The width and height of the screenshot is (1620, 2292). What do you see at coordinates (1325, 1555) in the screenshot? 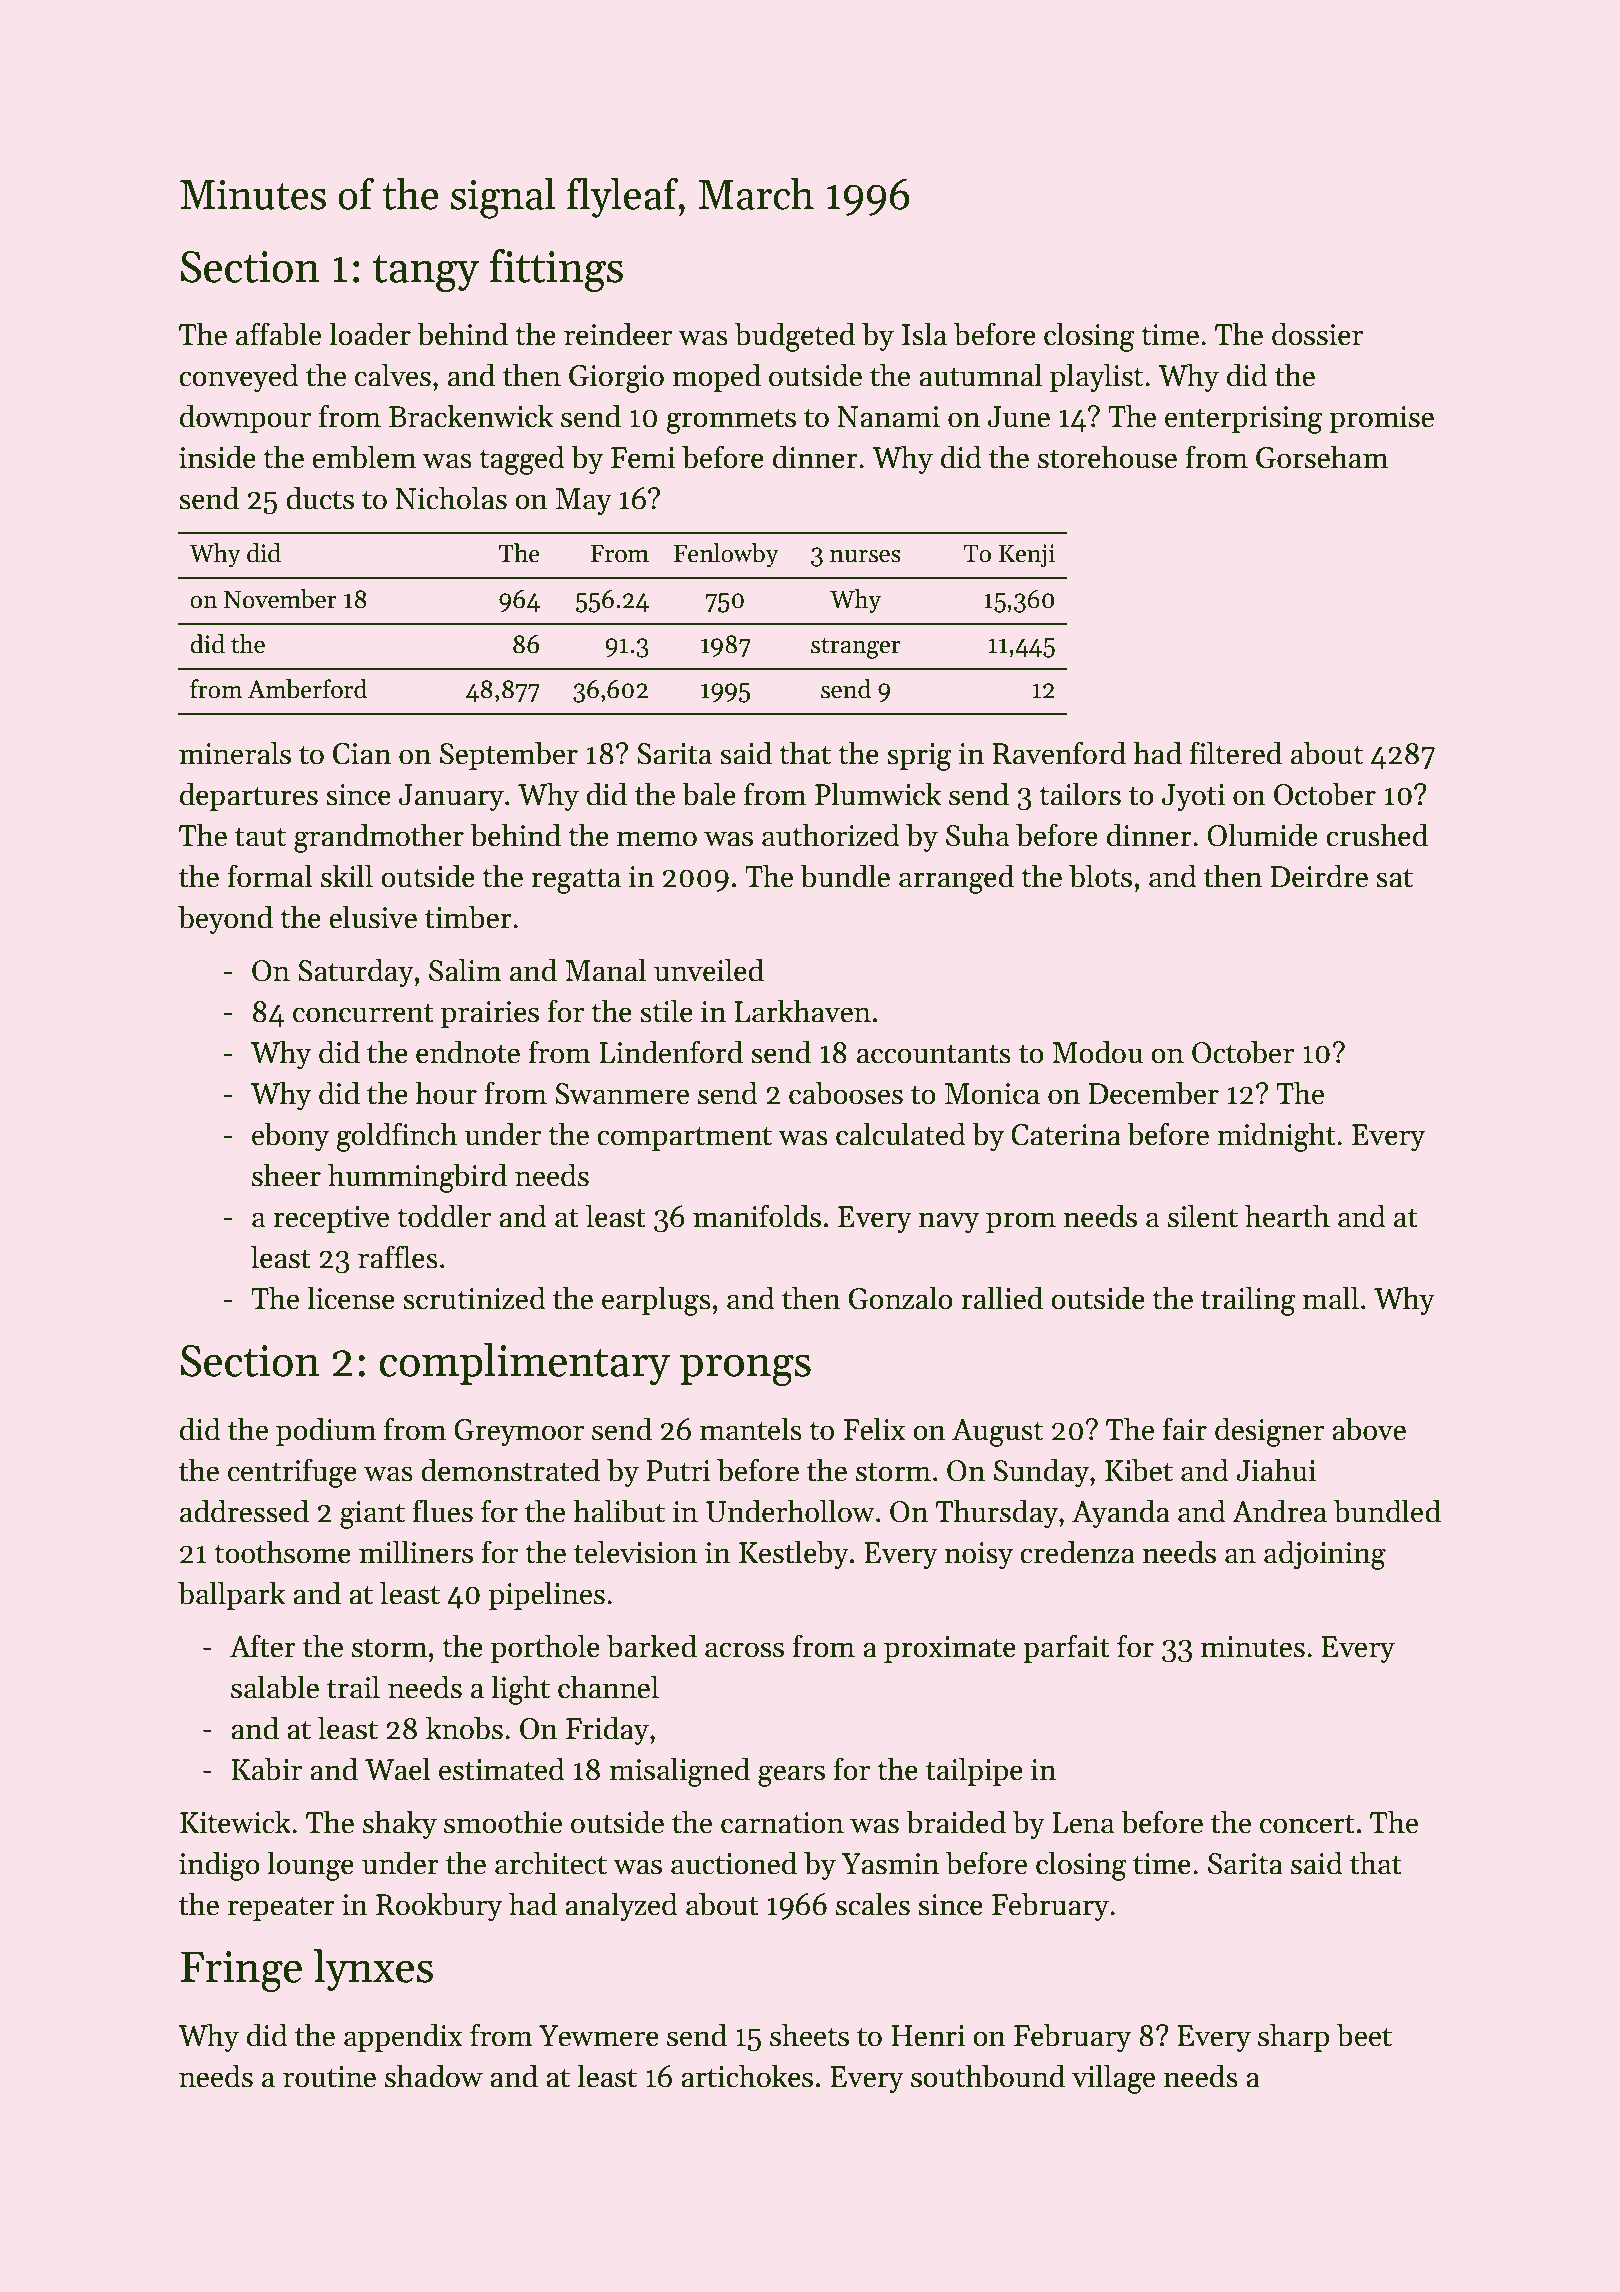
I see `adjoining` at bounding box center [1325, 1555].
